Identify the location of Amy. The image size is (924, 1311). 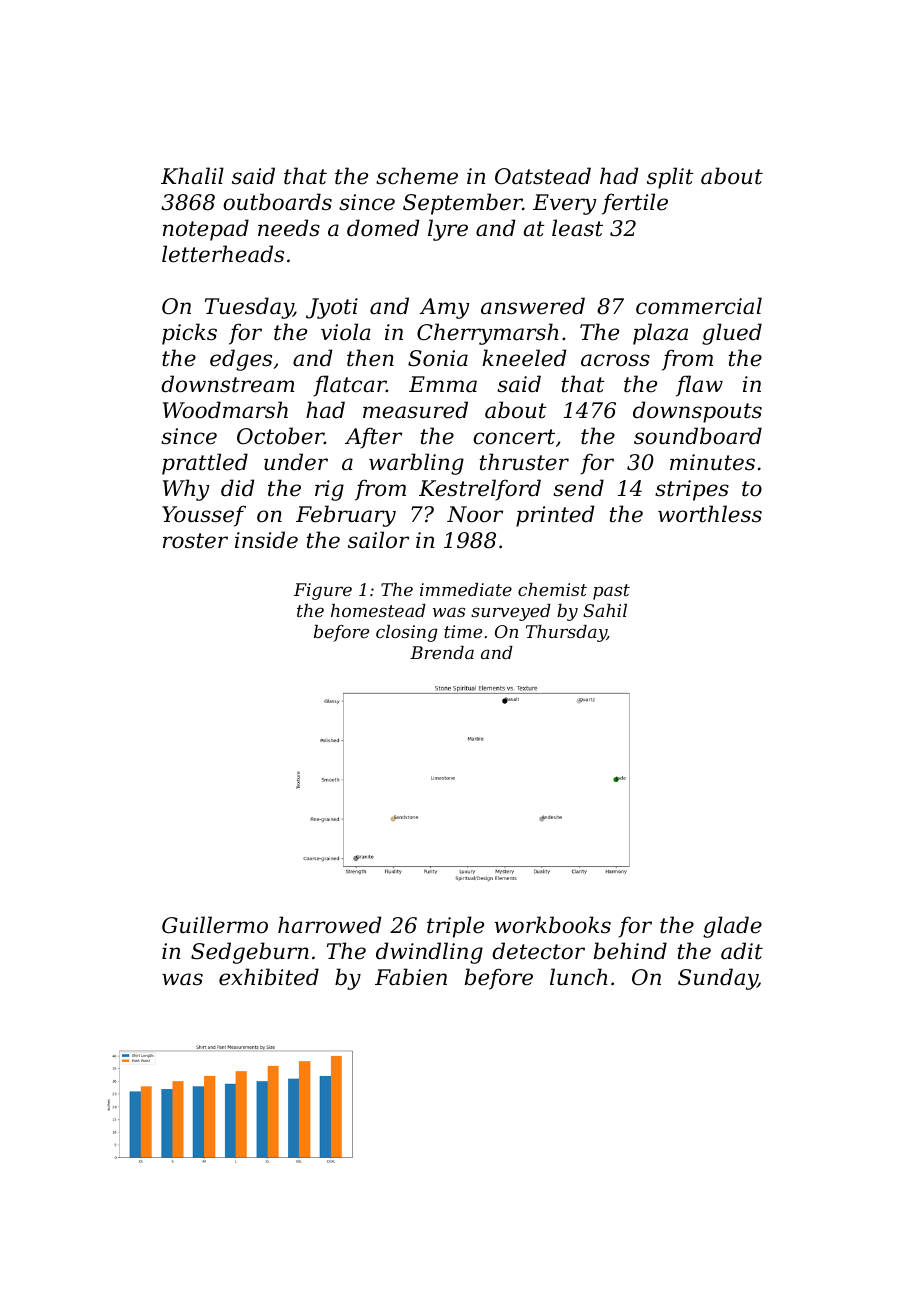
(444, 308).
